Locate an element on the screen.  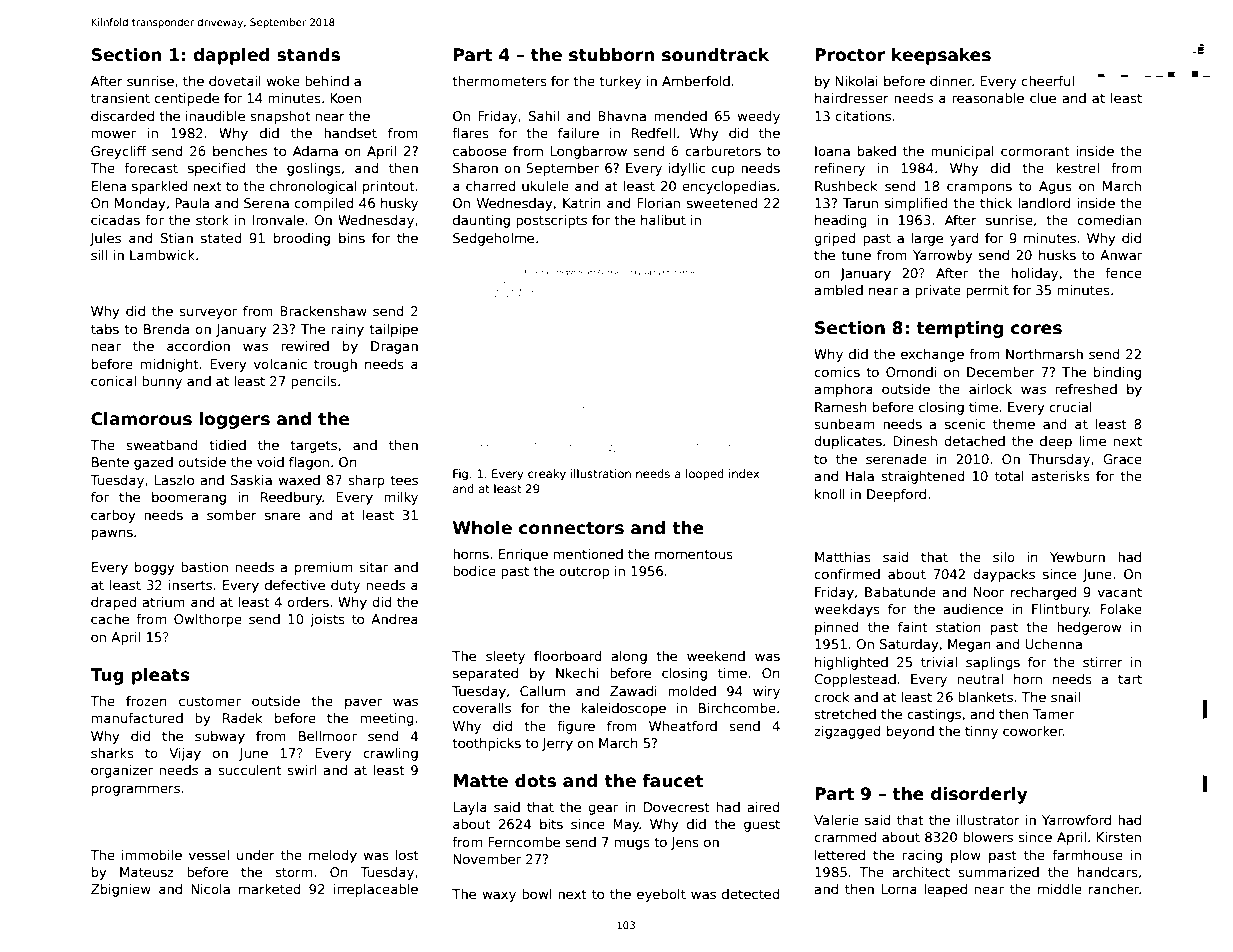
premium is located at coordinates (323, 568).
